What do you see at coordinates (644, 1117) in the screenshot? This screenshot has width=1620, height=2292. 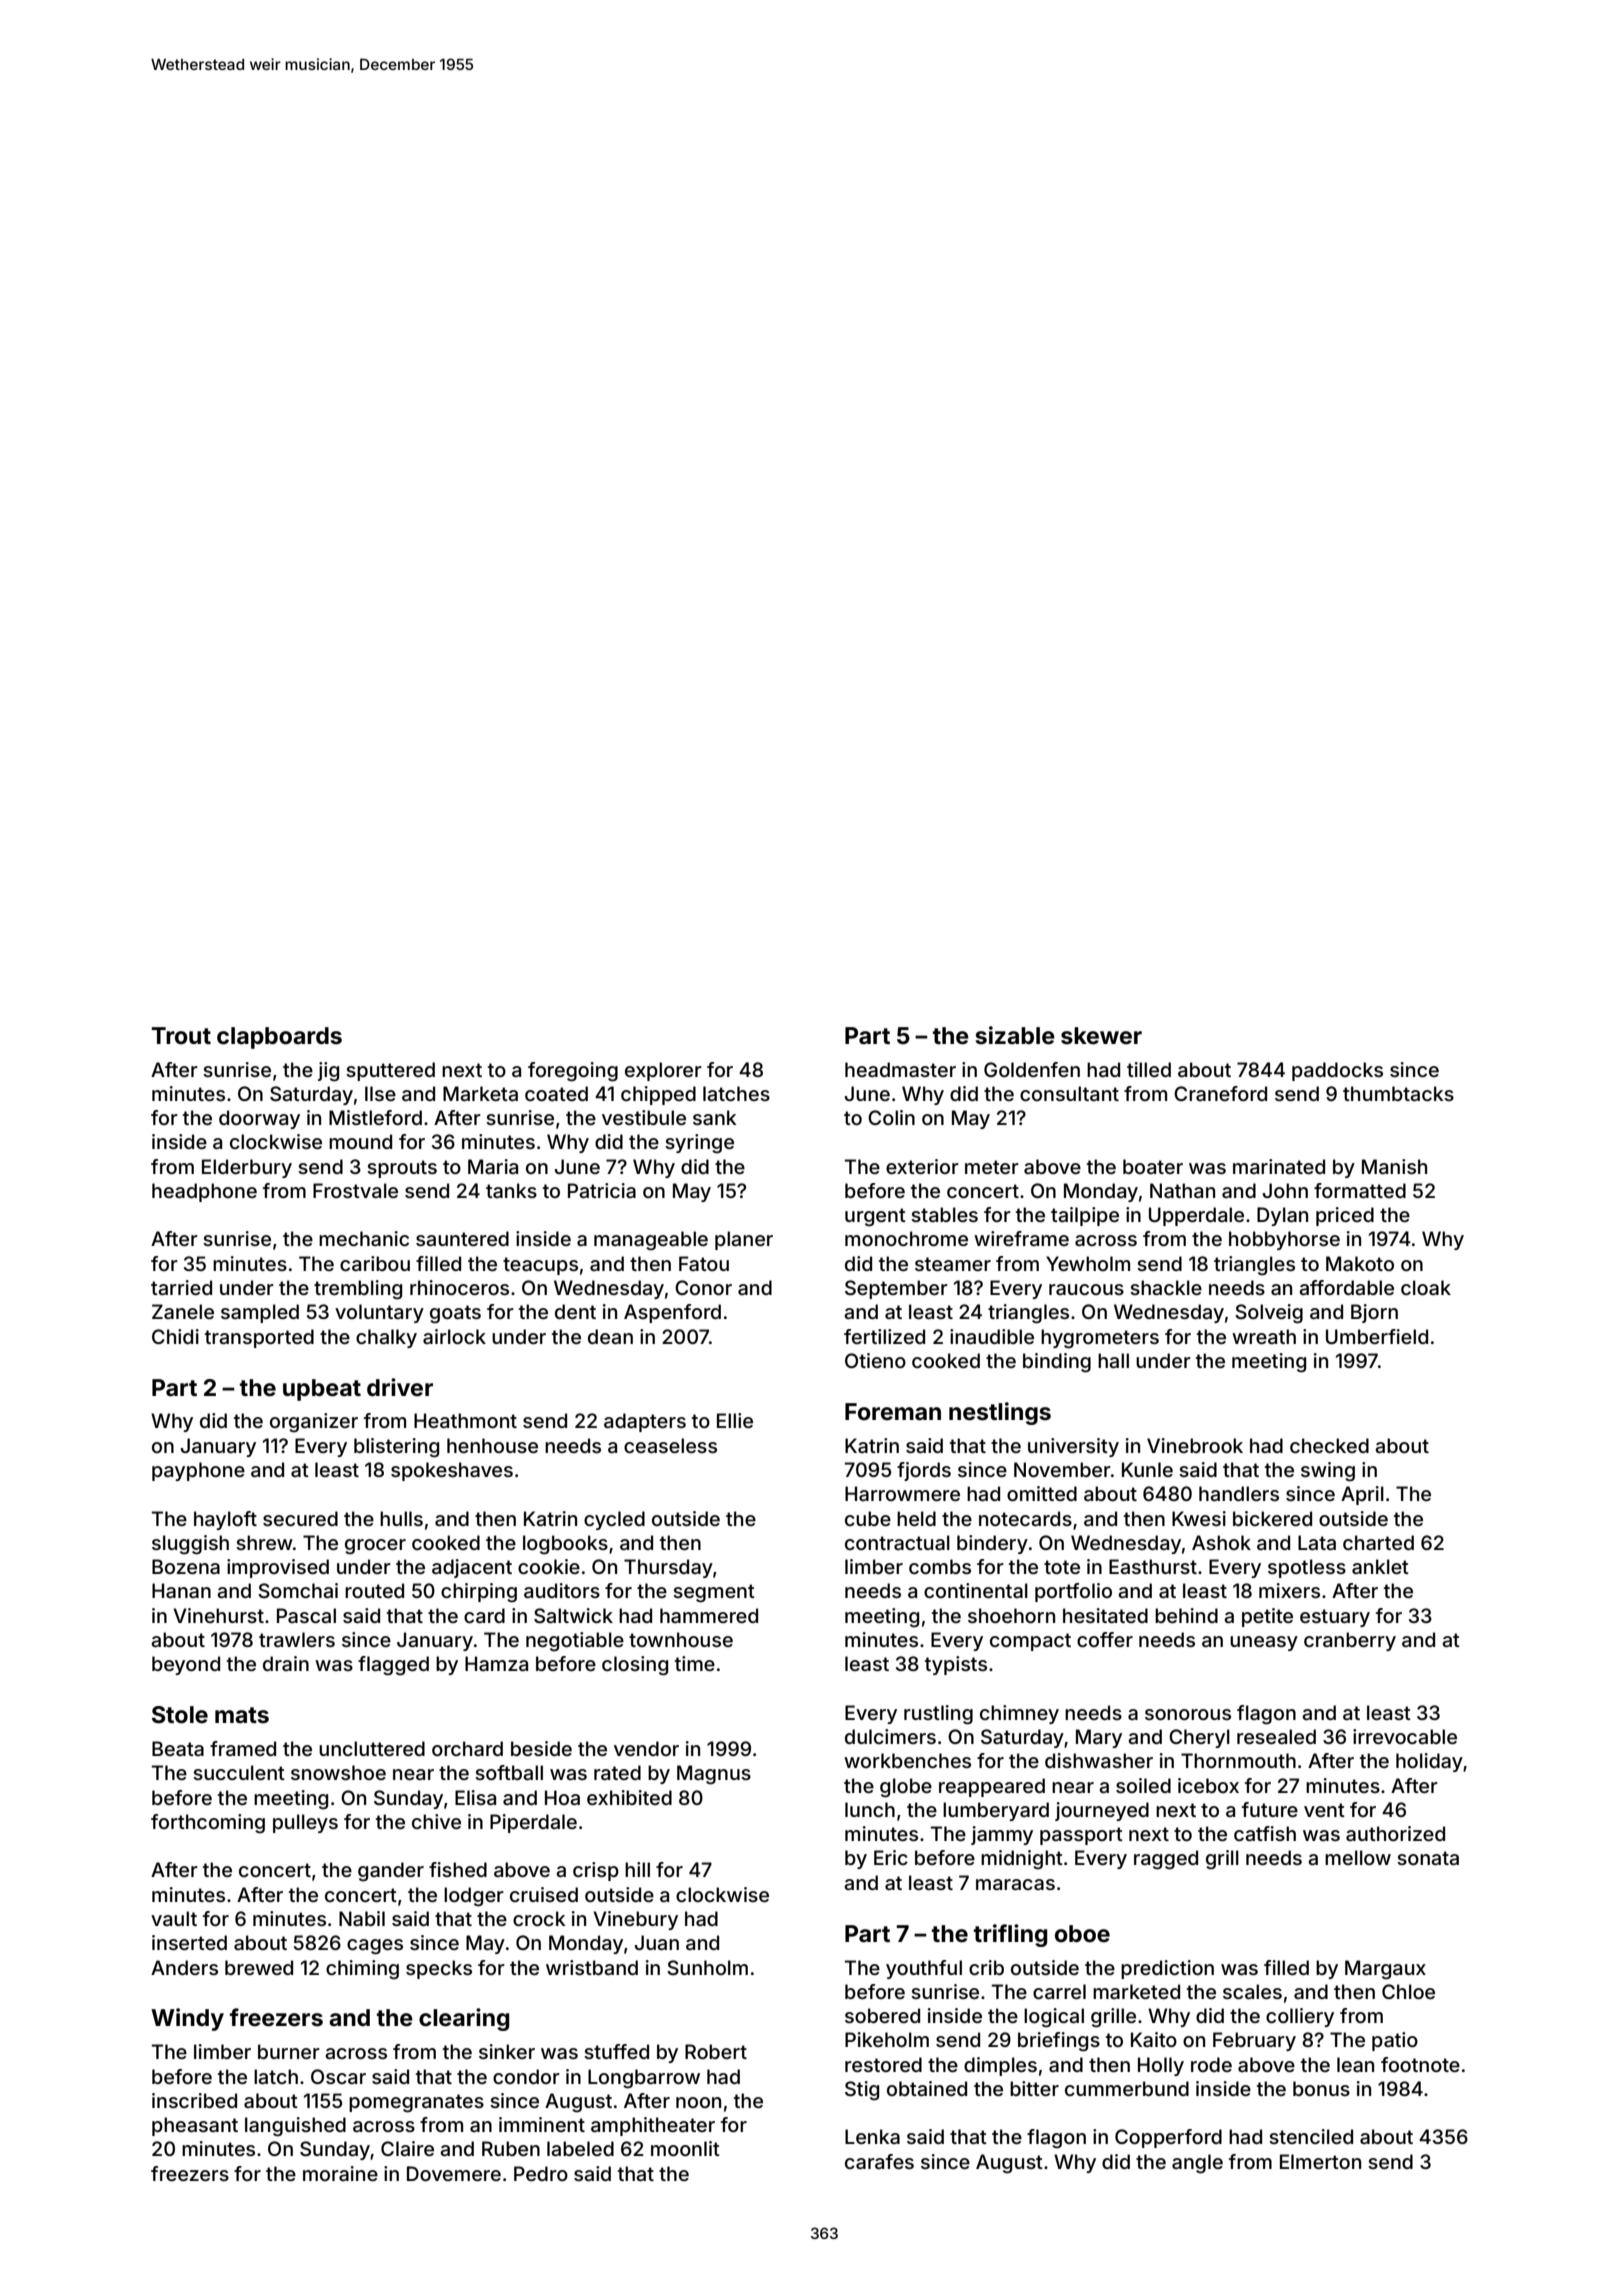 I see `vestibule` at bounding box center [644, 1117].
